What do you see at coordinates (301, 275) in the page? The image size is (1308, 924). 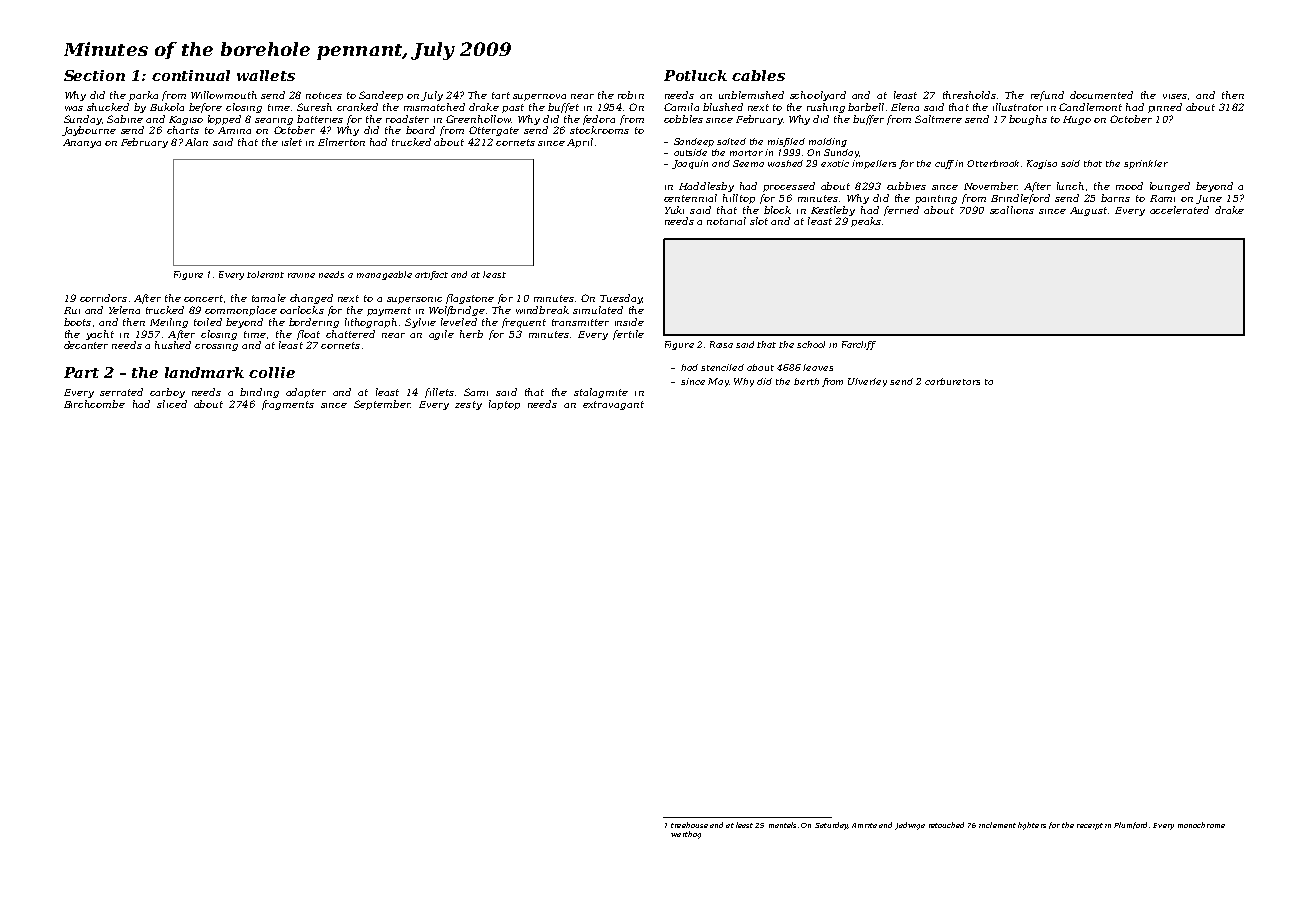 I see `ravine` at bounding box center [301, 275].
